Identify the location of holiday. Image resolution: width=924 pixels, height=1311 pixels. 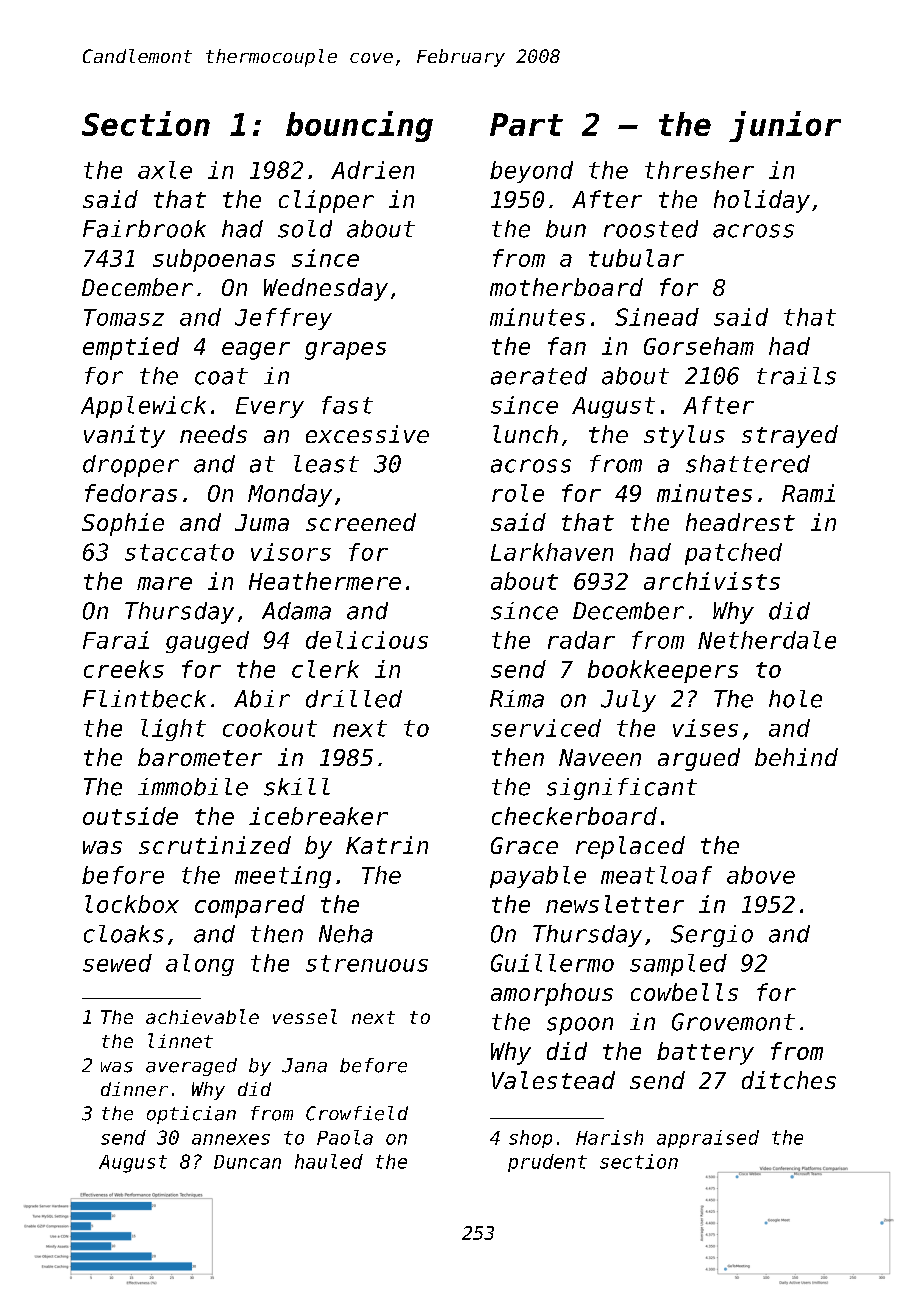
(762, 201).
